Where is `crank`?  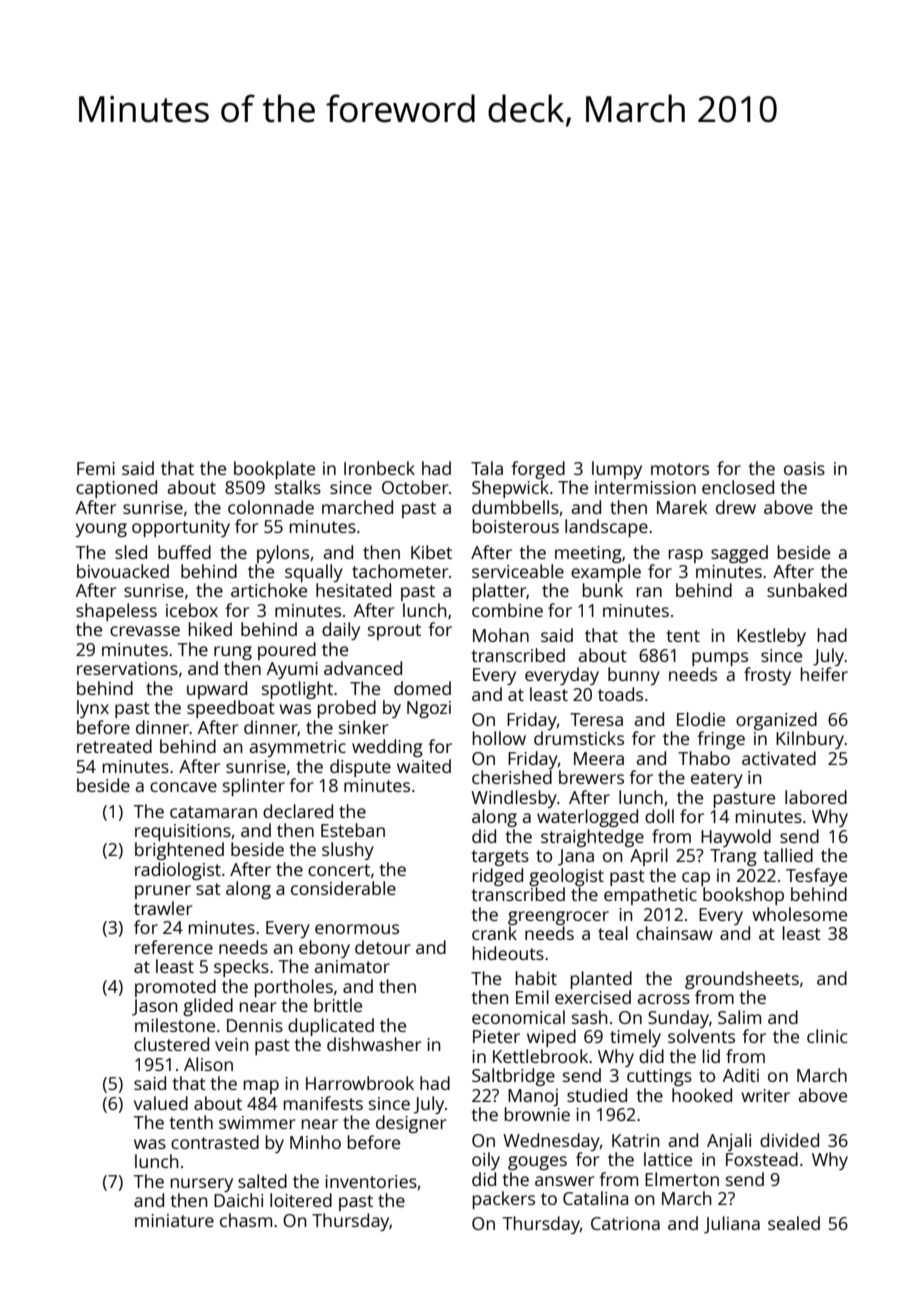
crank is located at coordinates (494, 933).
